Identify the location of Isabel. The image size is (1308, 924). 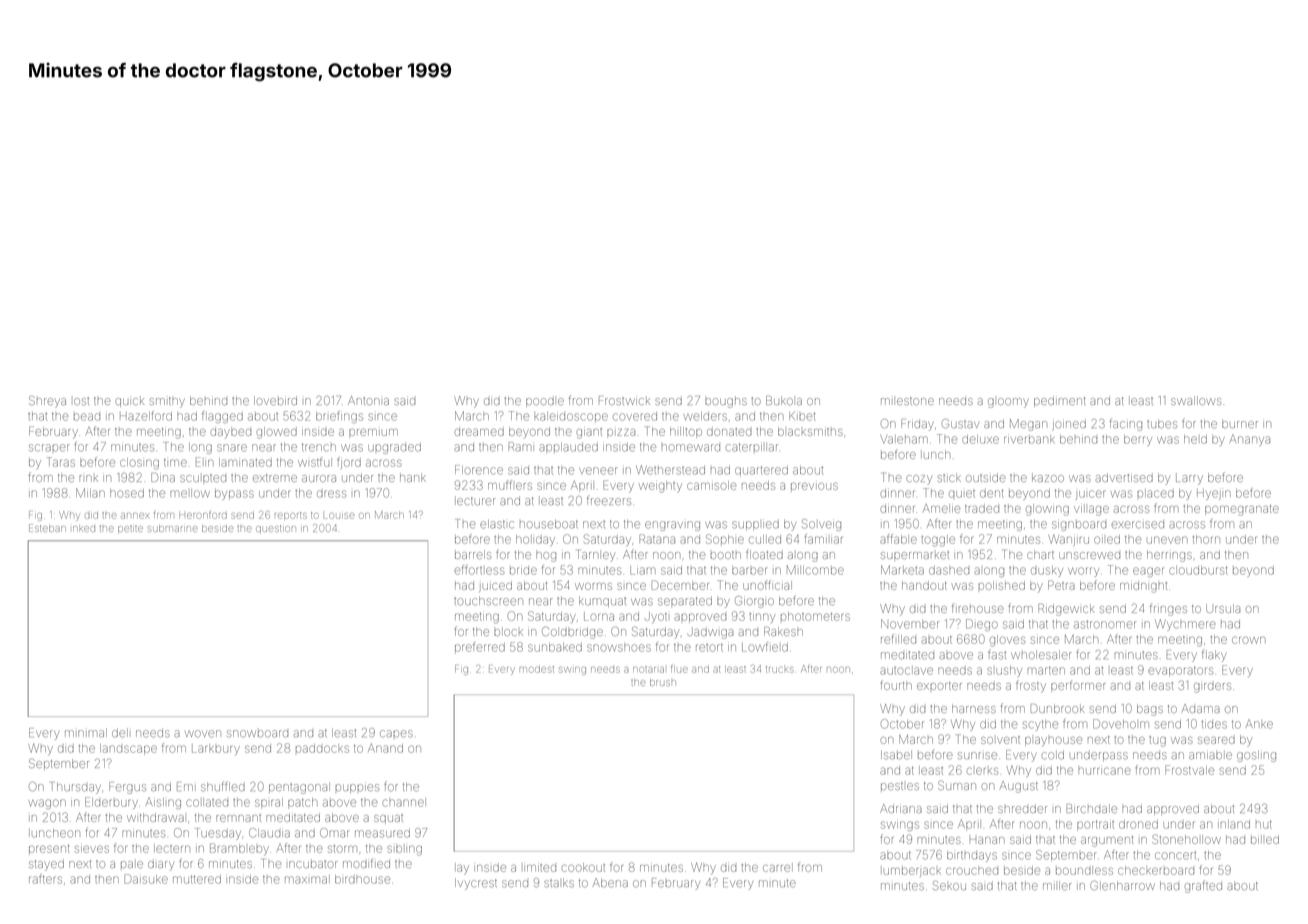
(896, 755).
